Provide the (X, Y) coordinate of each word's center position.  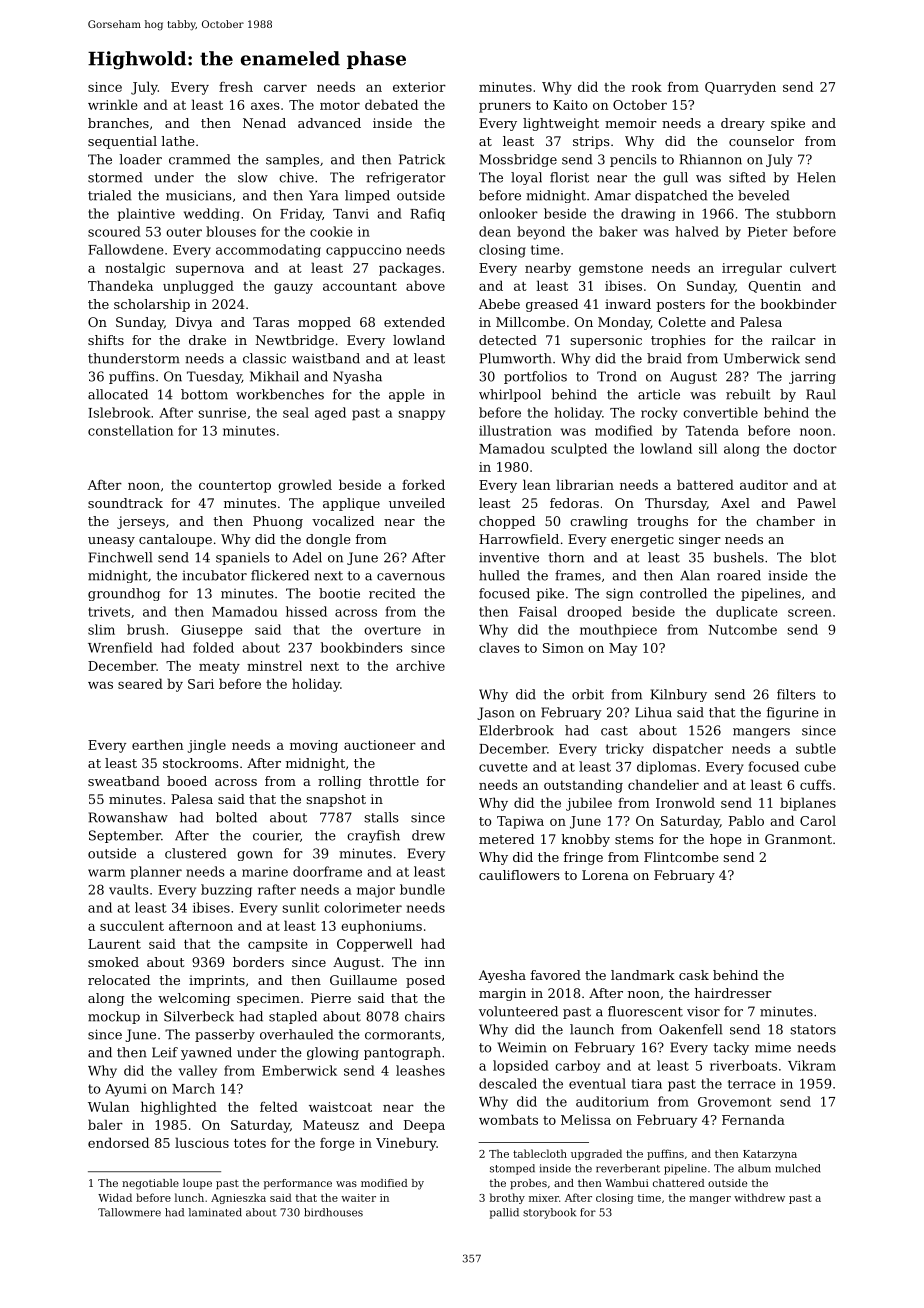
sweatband (124, 781)
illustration (515, 430)
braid (664, 358)
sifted (747, 177)
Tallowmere (129, 1212)
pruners (505, 107)
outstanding (583, 786)
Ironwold (685, 802)
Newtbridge (295, 341)
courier (276, 835)
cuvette (503, 767)
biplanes (808, 804)
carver (285, 88)
